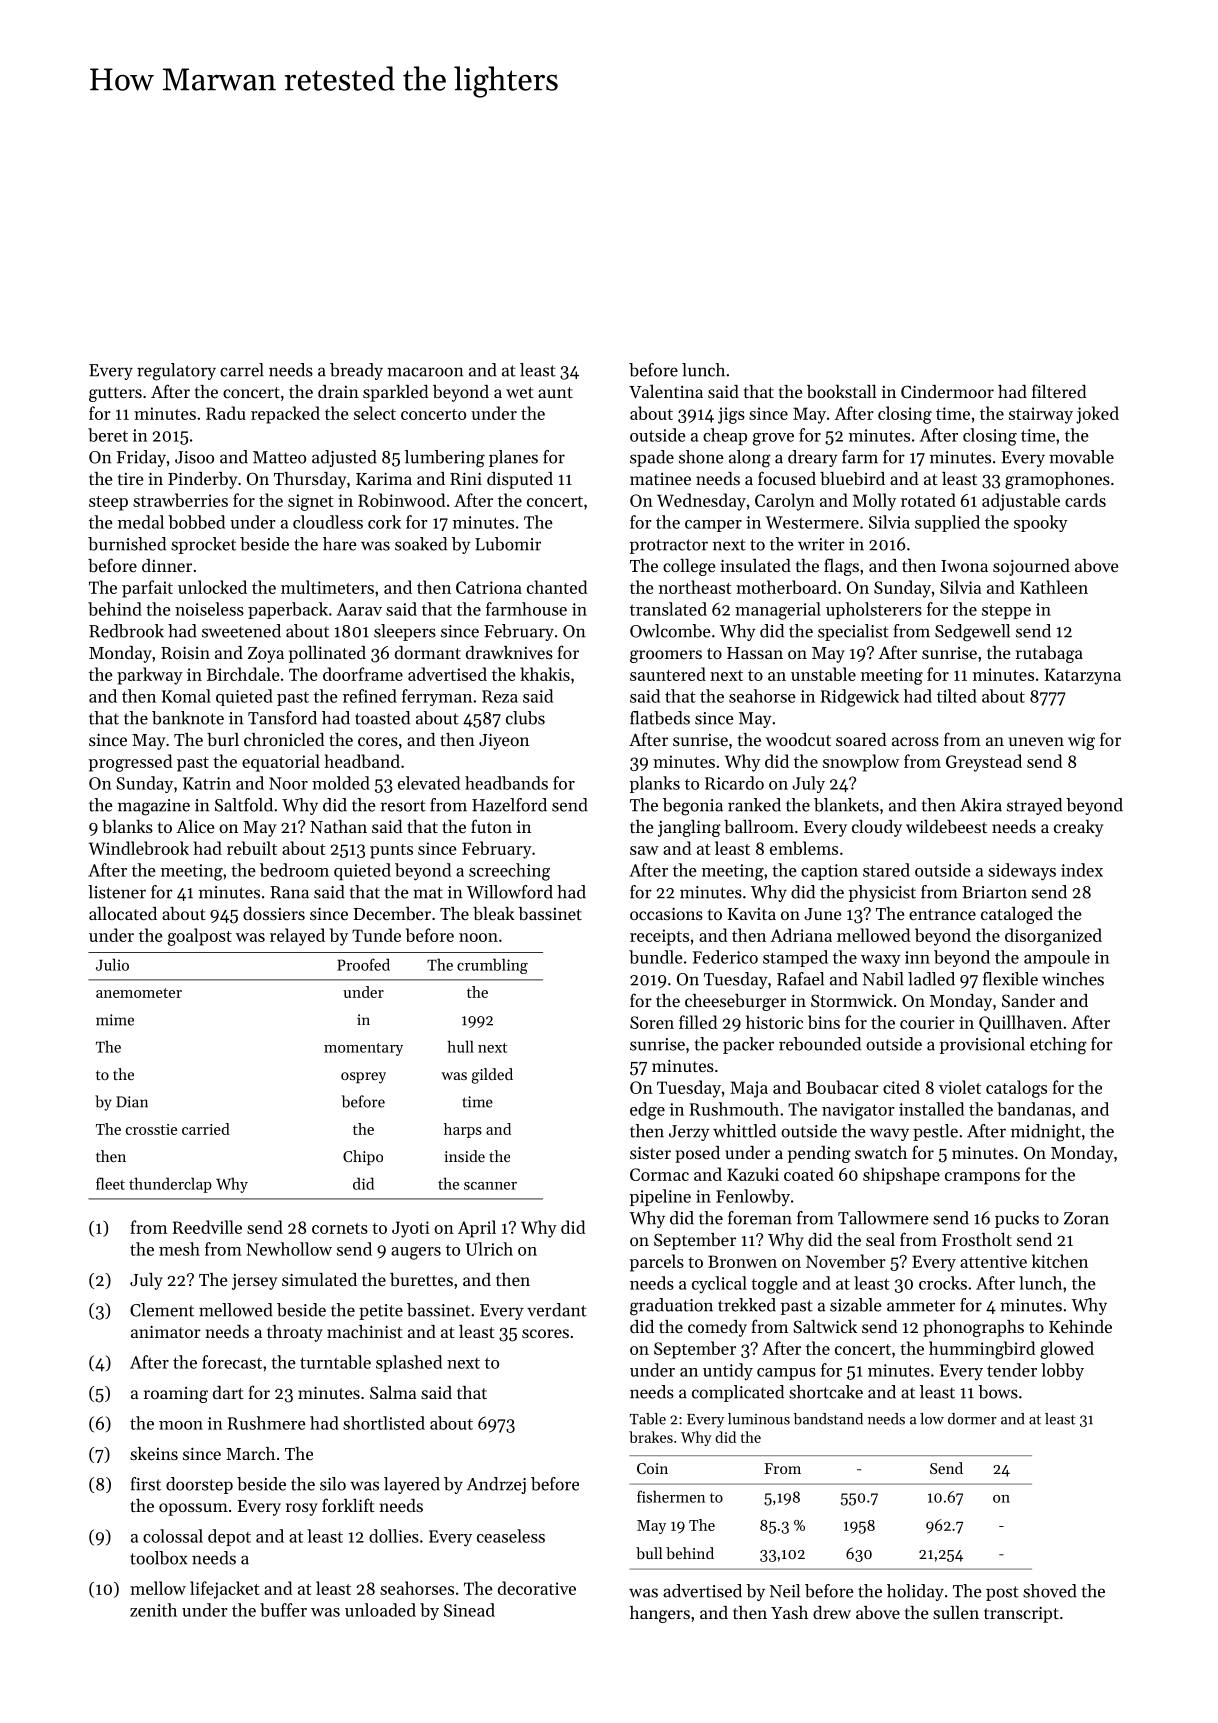 The height and width of the document is (1723, 1218). What do you see at coordinates (755, 653) in the document?
I see `Hassan` at bounding box center [755, 653].
